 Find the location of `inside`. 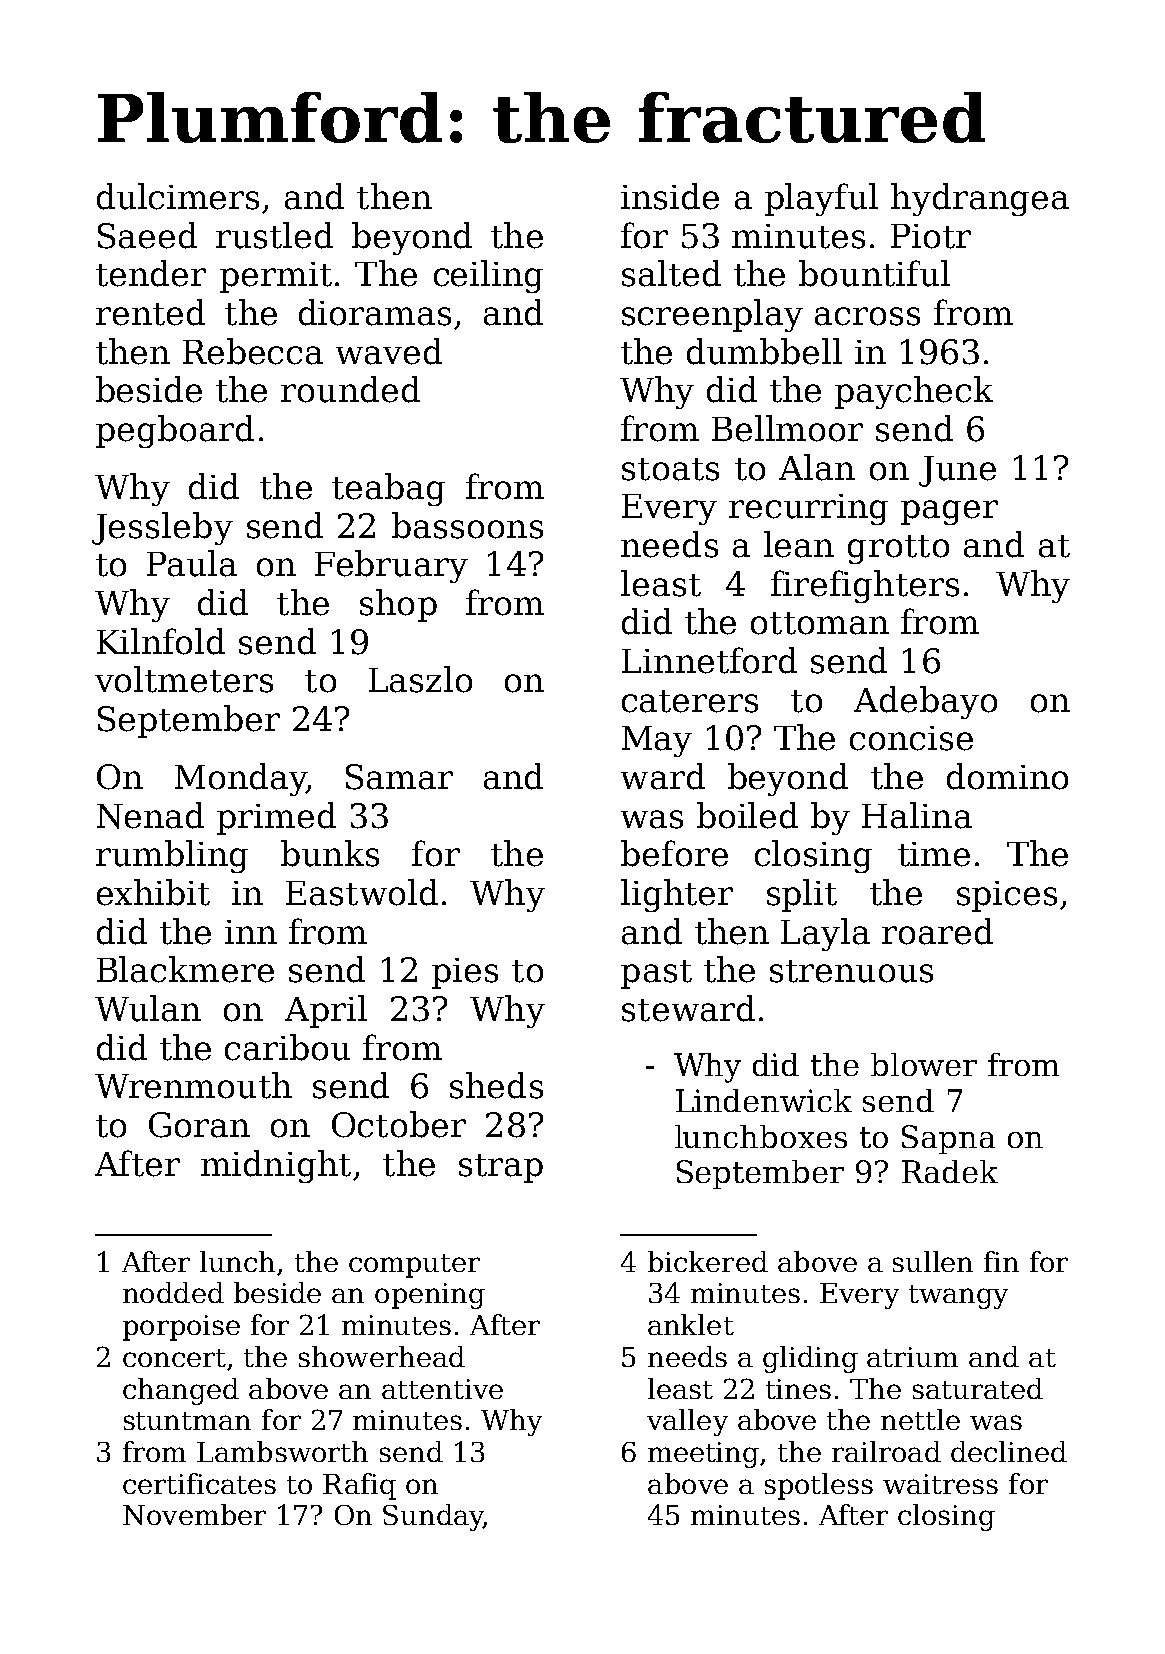

inside is located at coordinates (670, 196).
